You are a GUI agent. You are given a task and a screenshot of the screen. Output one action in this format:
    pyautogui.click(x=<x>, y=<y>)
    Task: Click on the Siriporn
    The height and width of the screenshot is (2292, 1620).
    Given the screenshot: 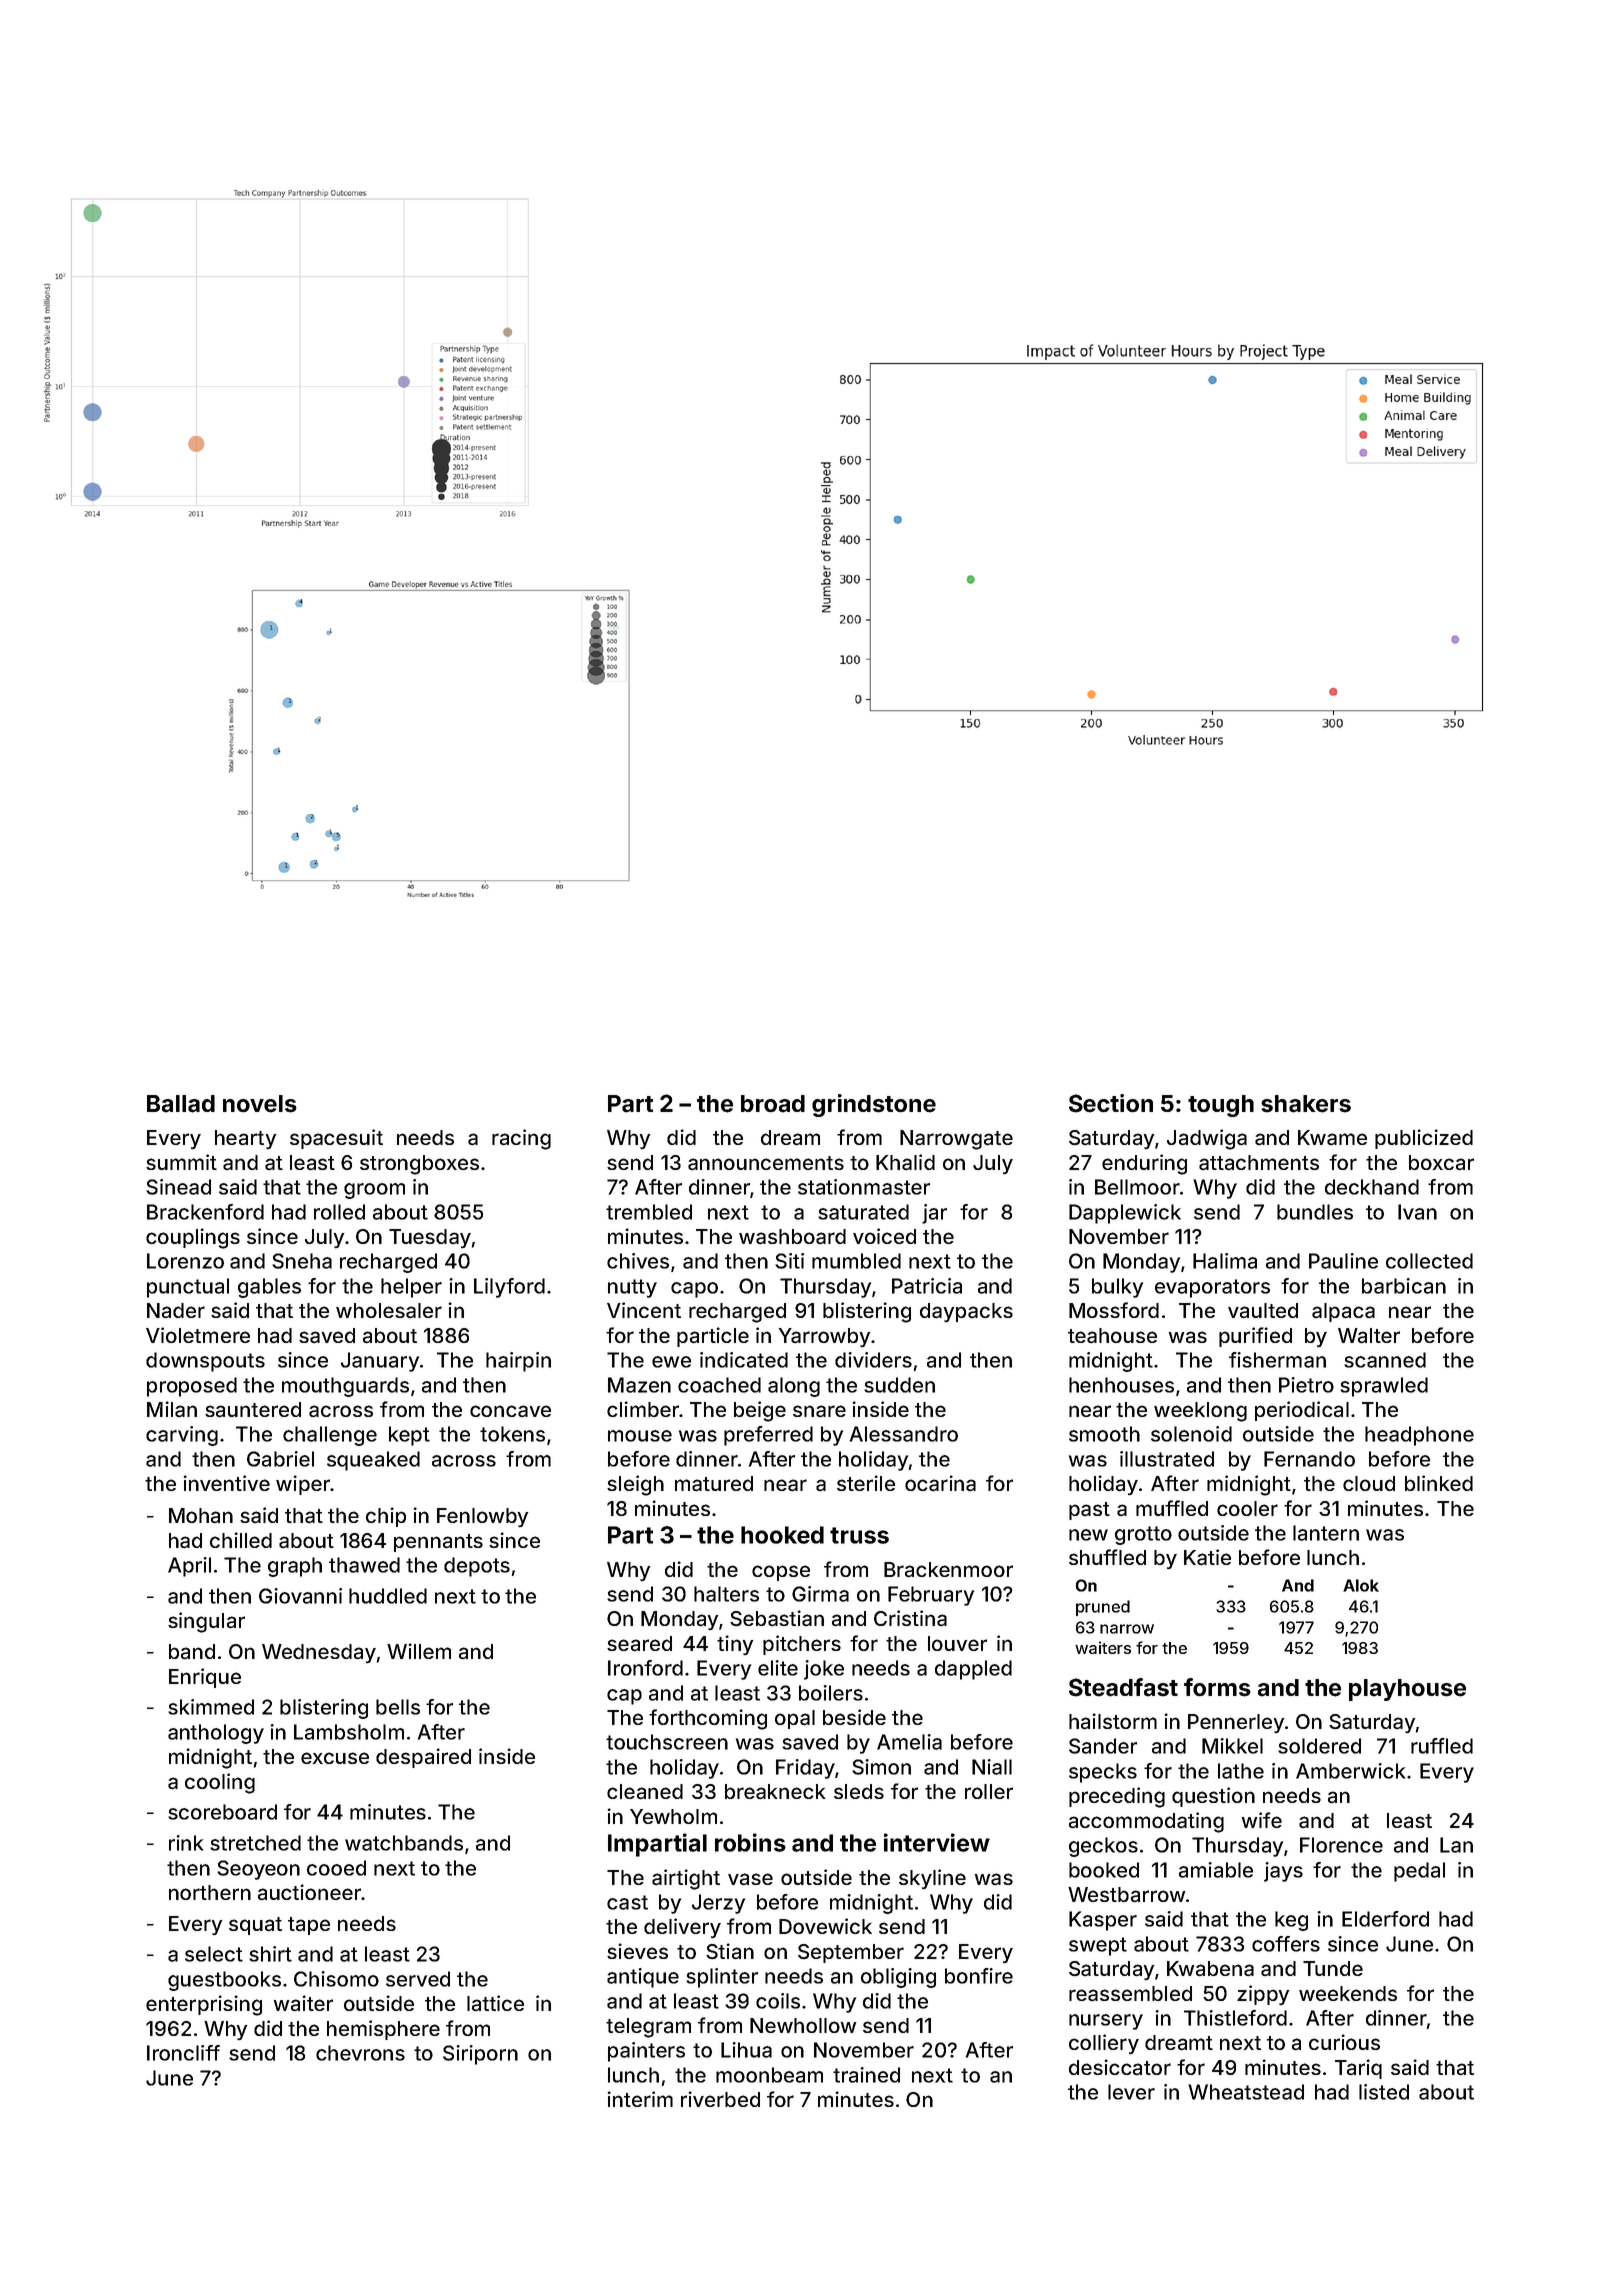 What is the action you would take?
    pyautogui.click(x=480, y=2055)
